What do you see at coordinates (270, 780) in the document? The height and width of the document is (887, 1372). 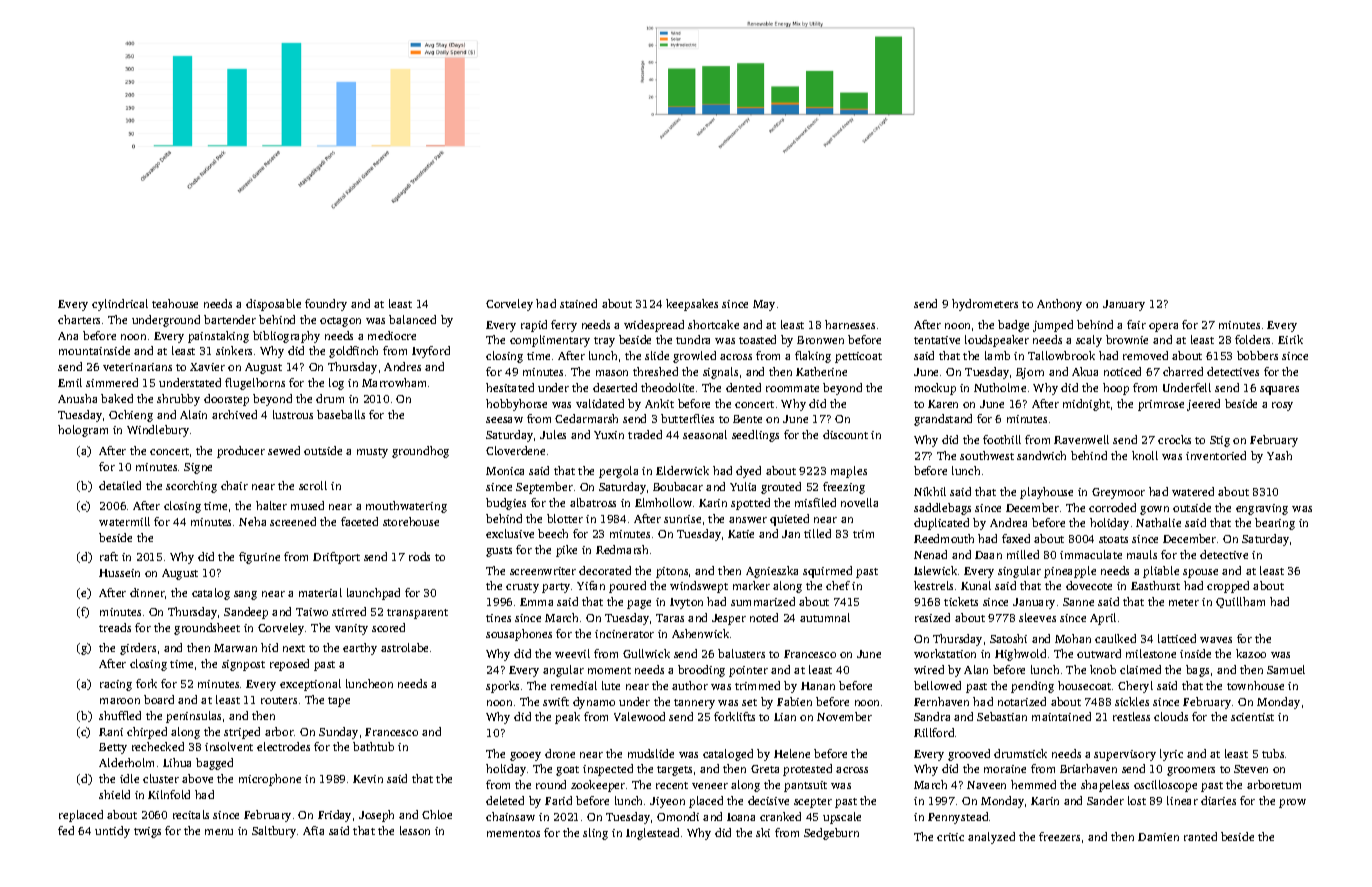 I see `microphone` at bounding box center [270, 780].
